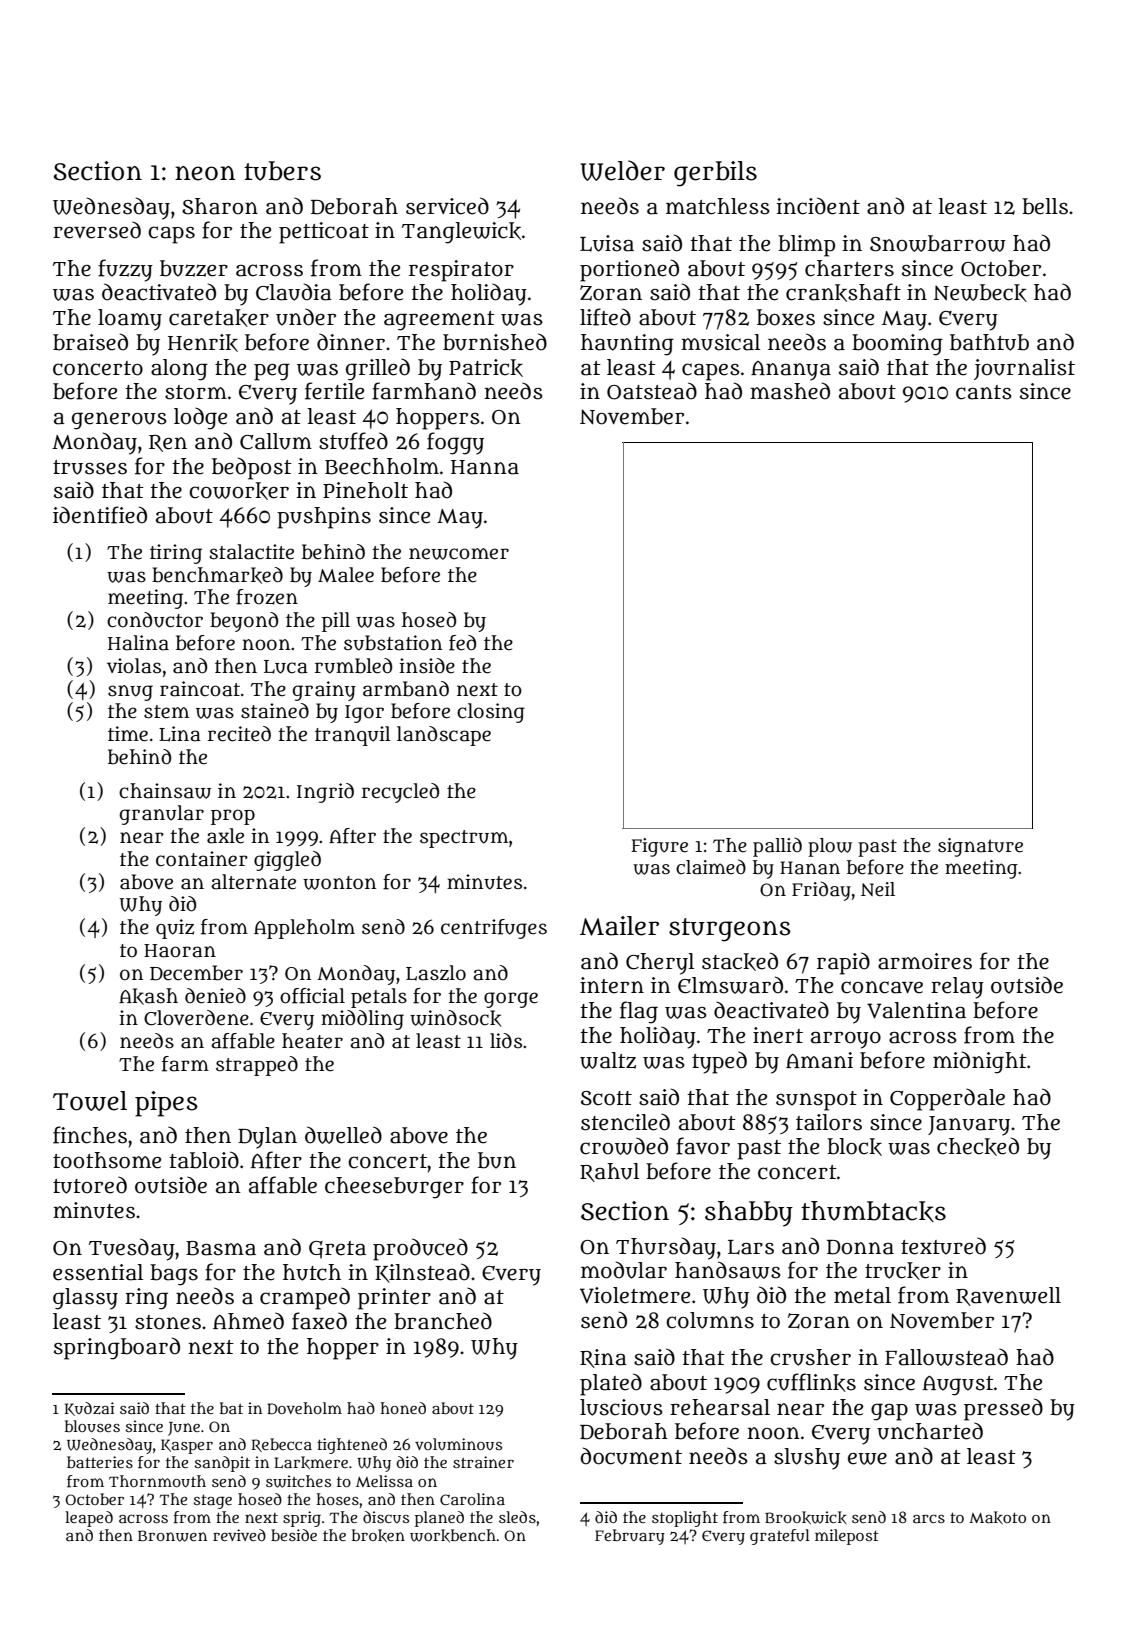 The height and width of the screenshot is (1633, 1128). I want to click on plow, so click(830, 847).
